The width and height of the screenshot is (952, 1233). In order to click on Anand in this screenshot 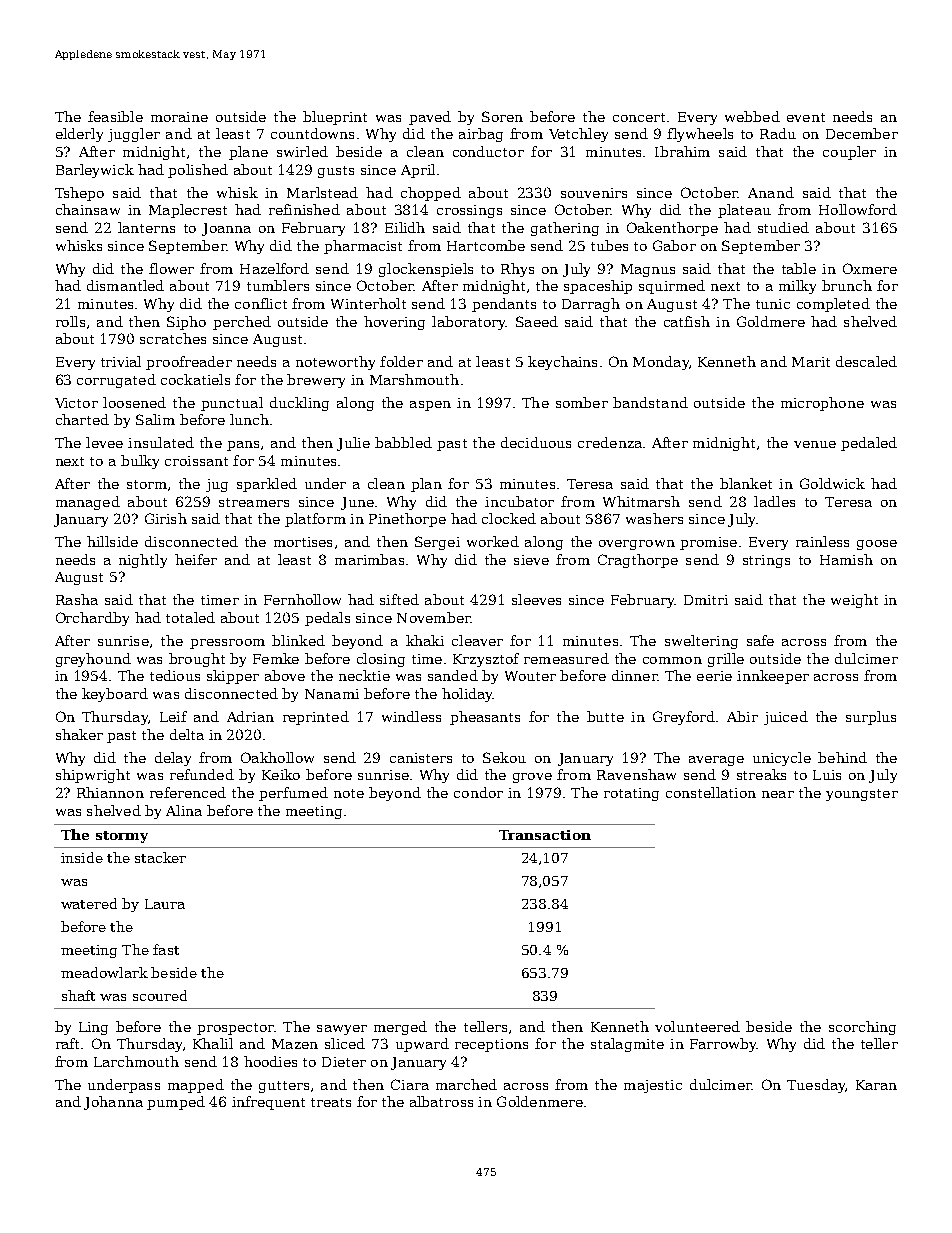, I will do `click(771, 192)`.
